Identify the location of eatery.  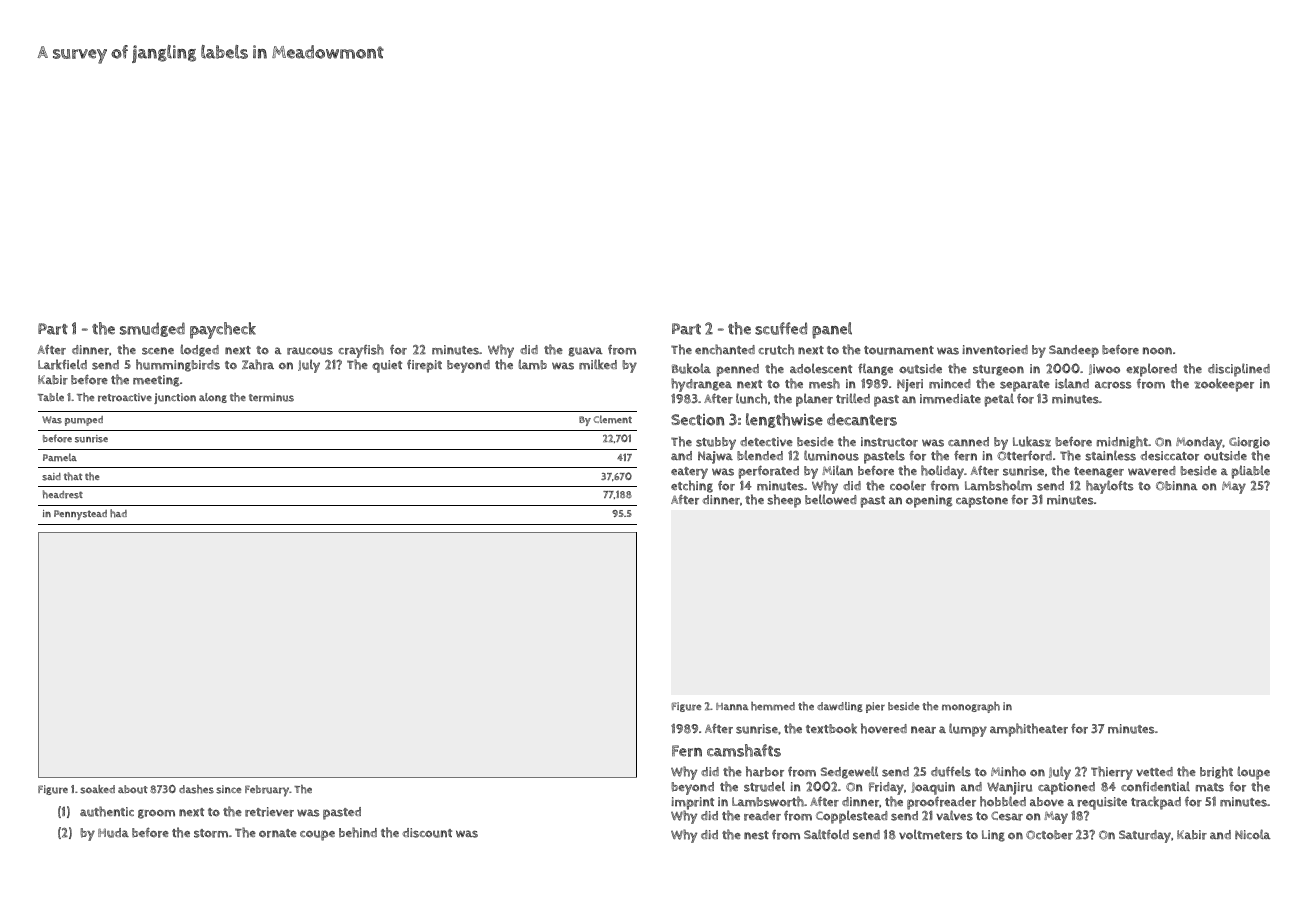
(689, 473).
